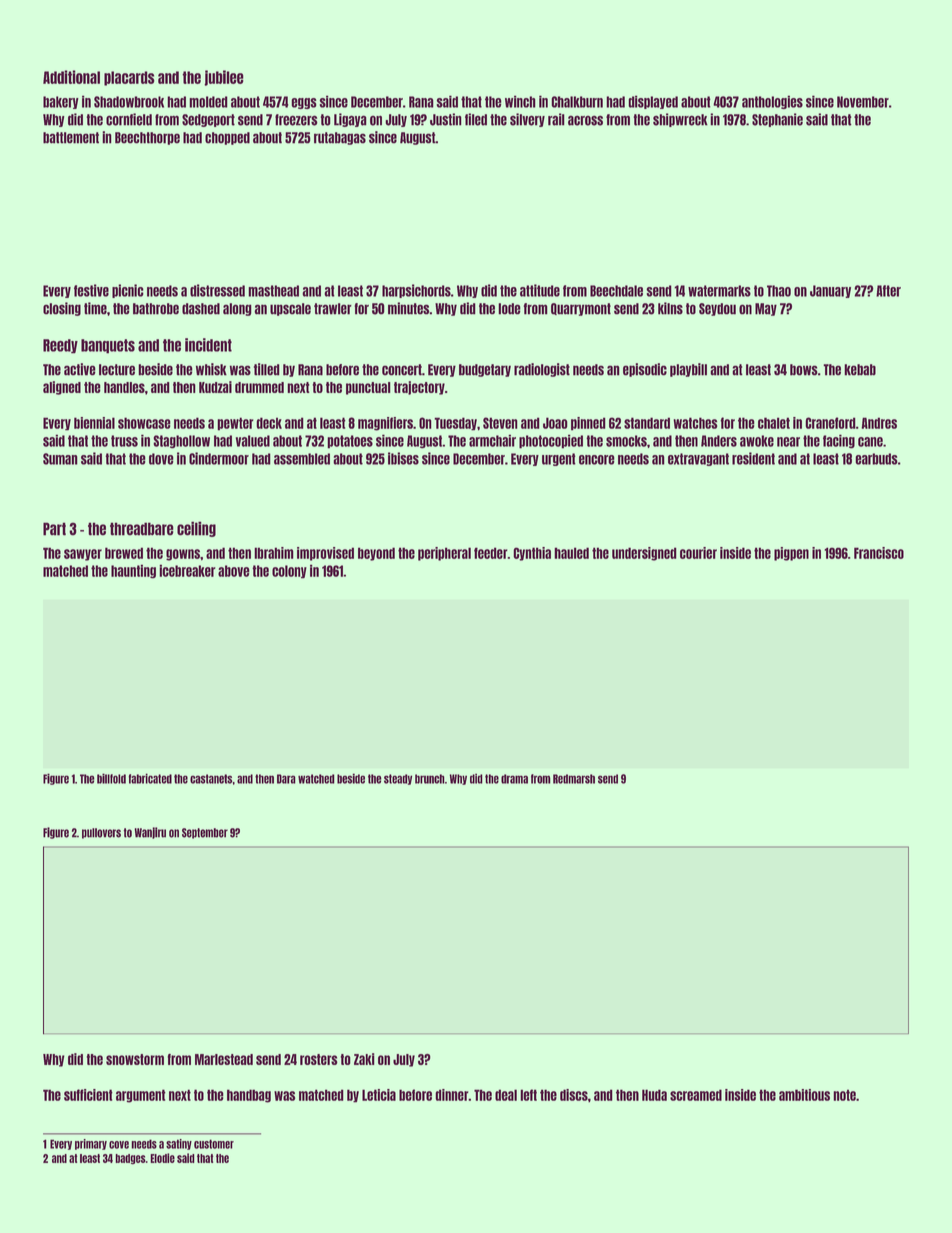 The height and width of the screenshot is (1233, 952). What do you see at coordinates (559, 459) in the screenshot?
I see `urgent` at bounding box center [559, 459].
